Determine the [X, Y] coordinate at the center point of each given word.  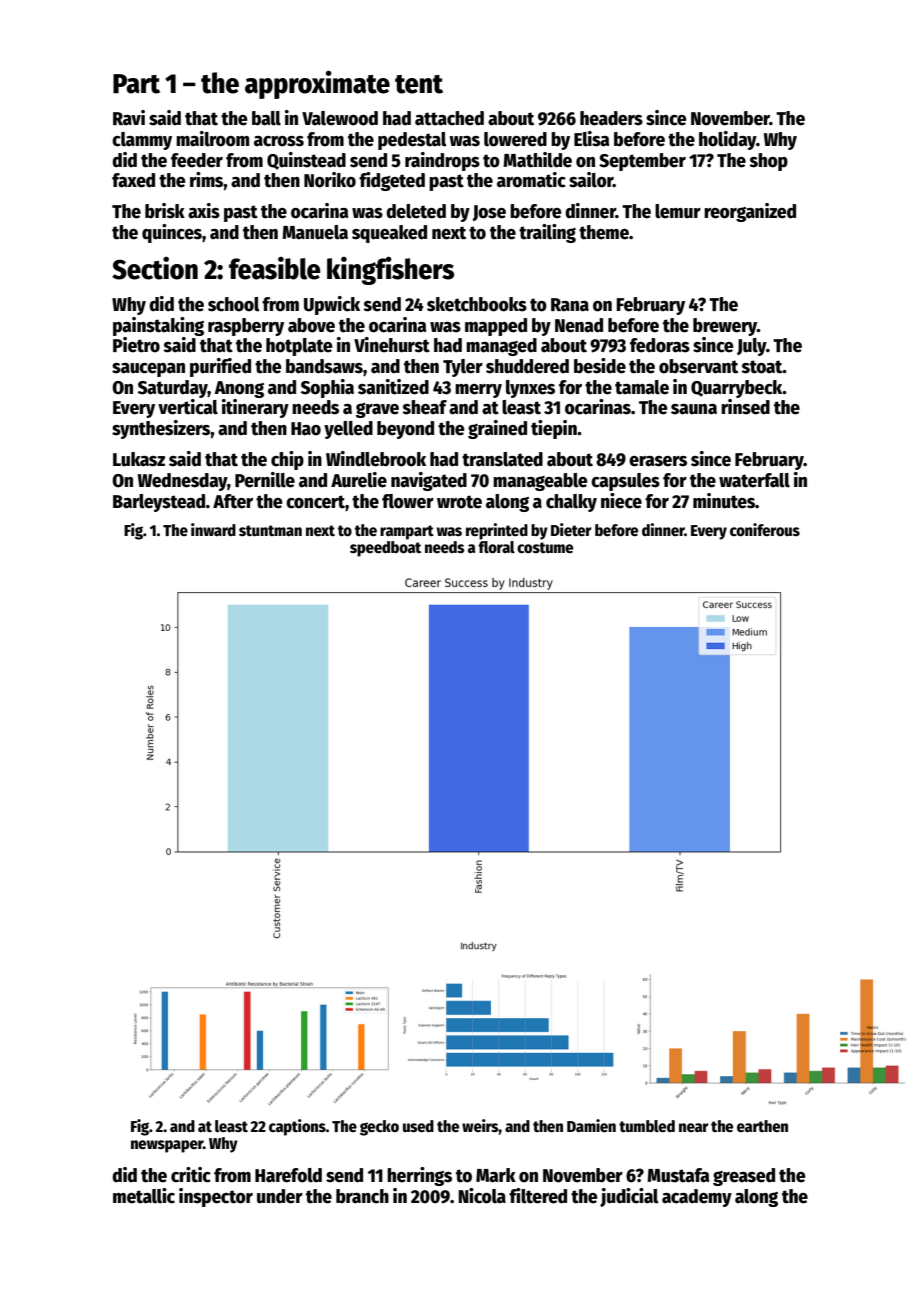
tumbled [647, 1126]
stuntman [270, 530]
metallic [144, 1196]
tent [419, 84]
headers [611, 118]
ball [266, 118]
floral [496, 547]
